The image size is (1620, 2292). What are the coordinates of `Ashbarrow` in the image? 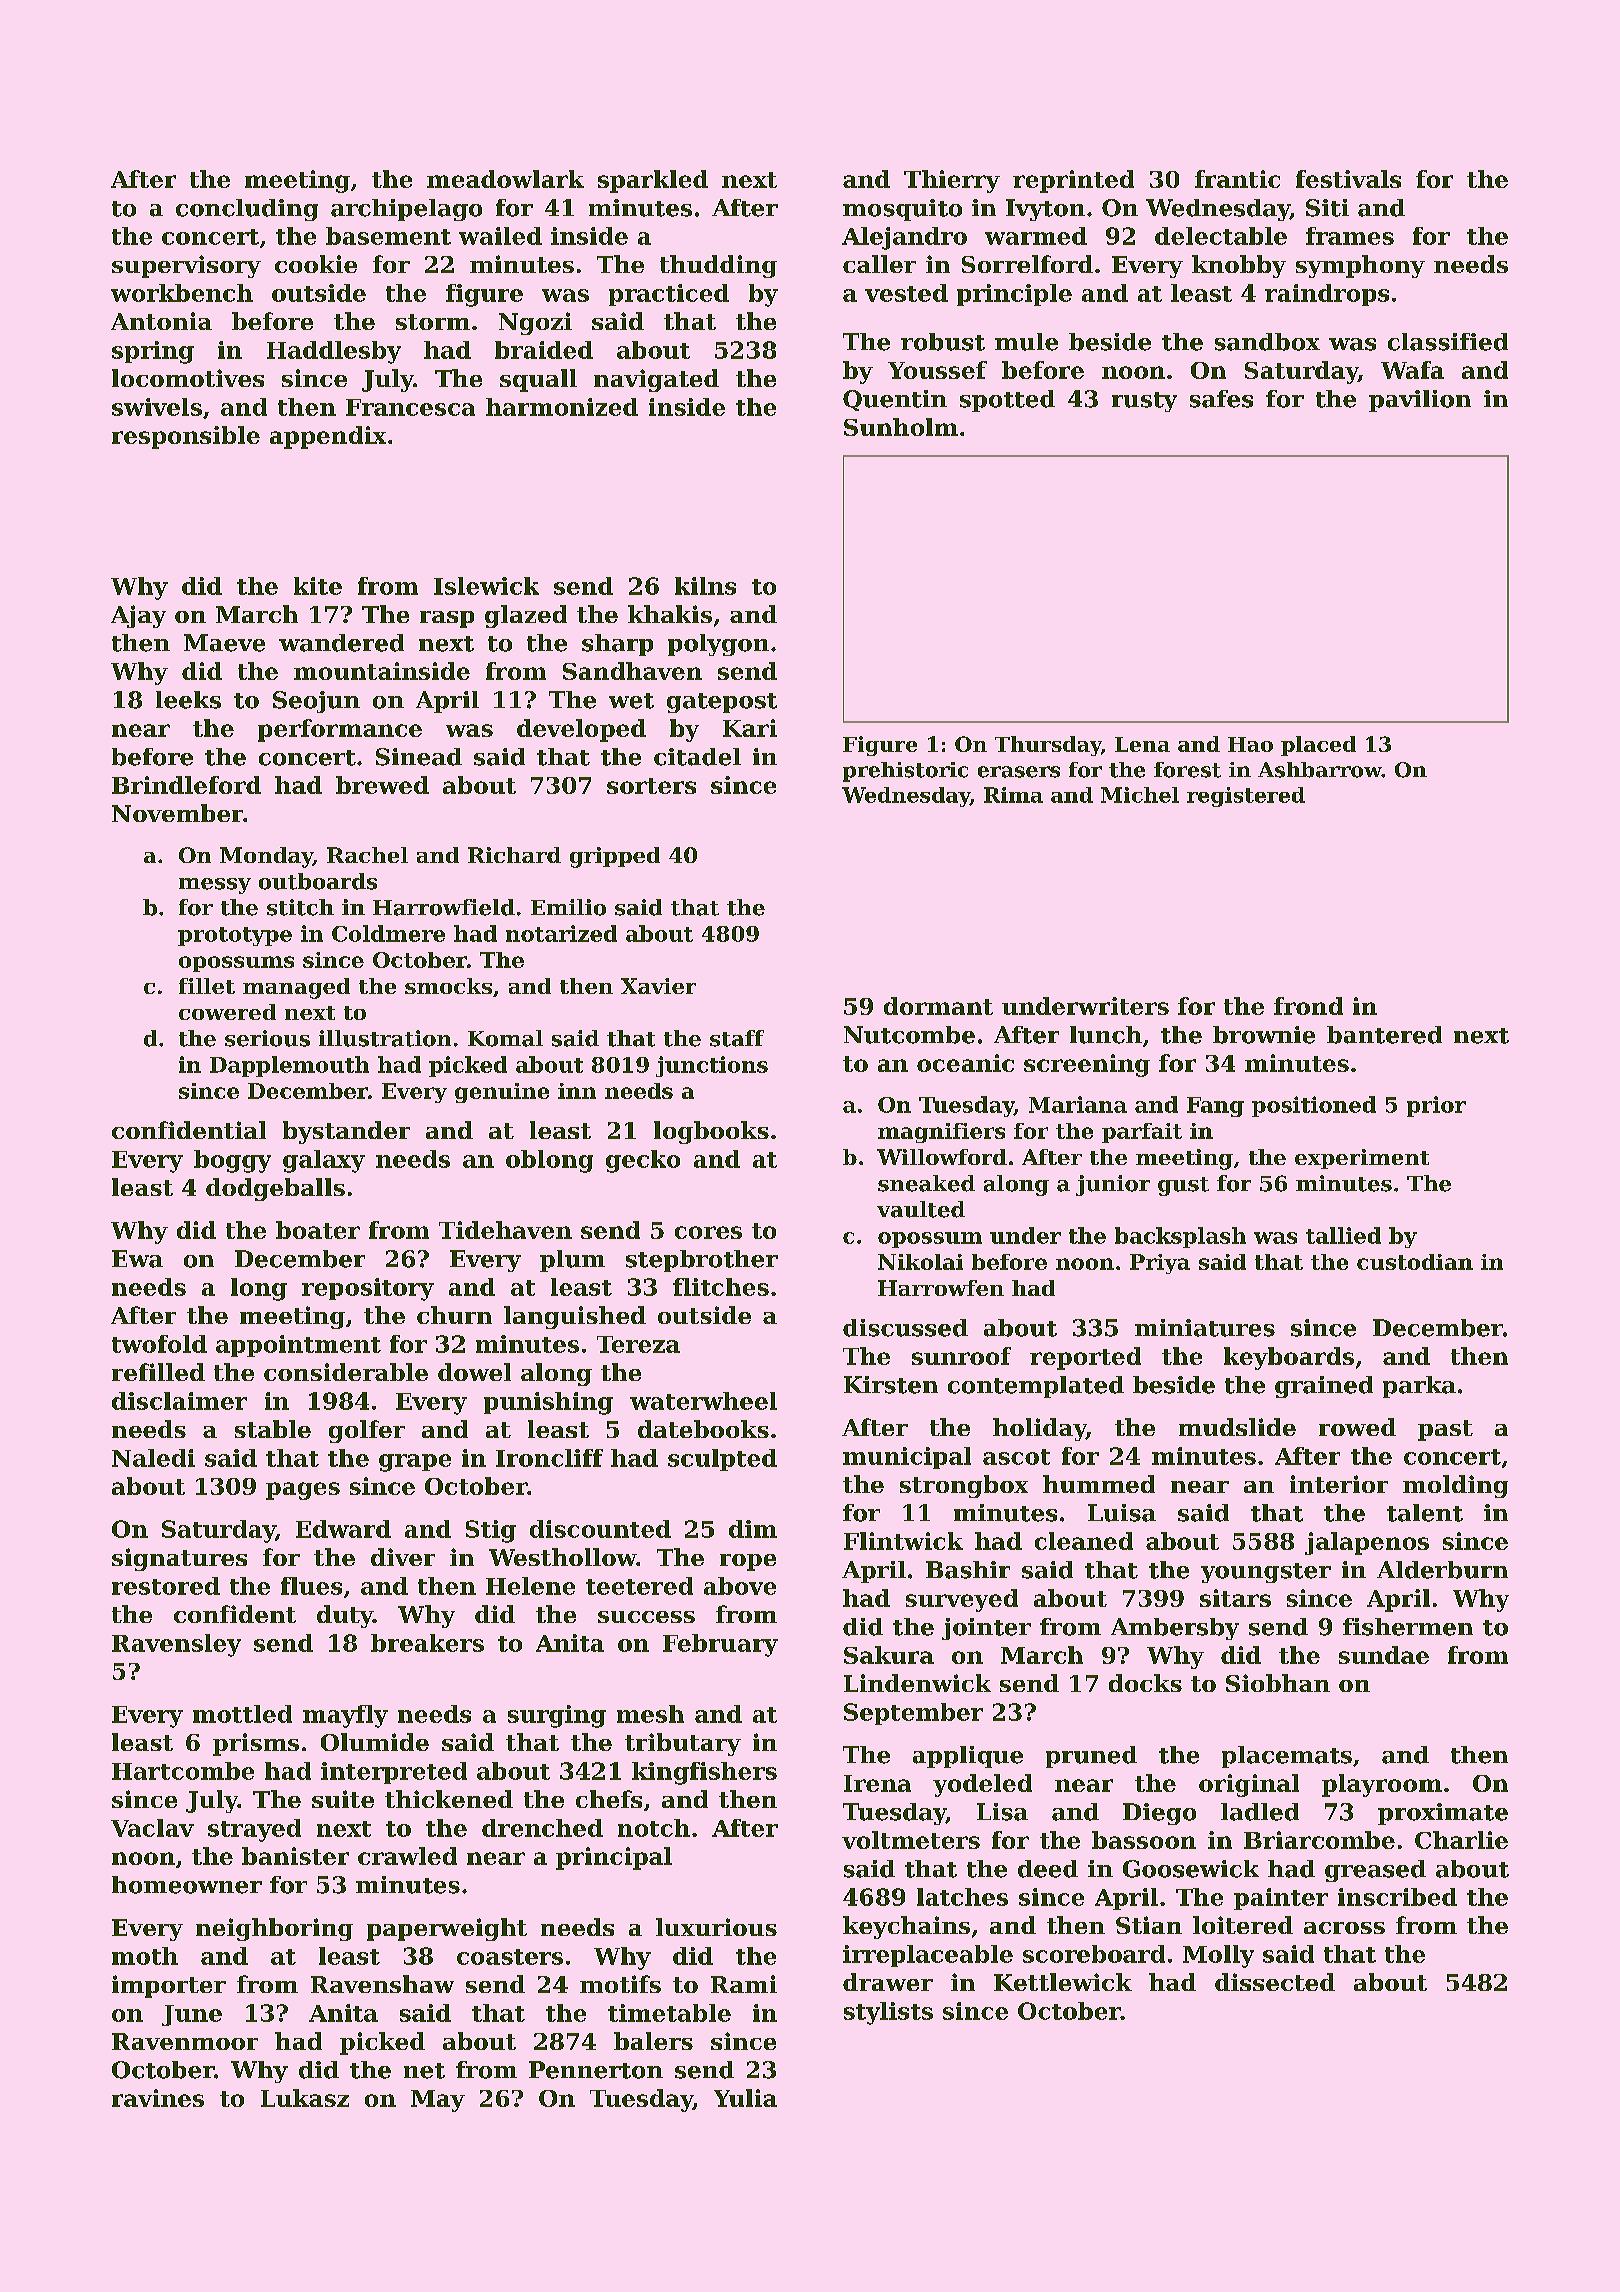 It's located at (1320, 770).
